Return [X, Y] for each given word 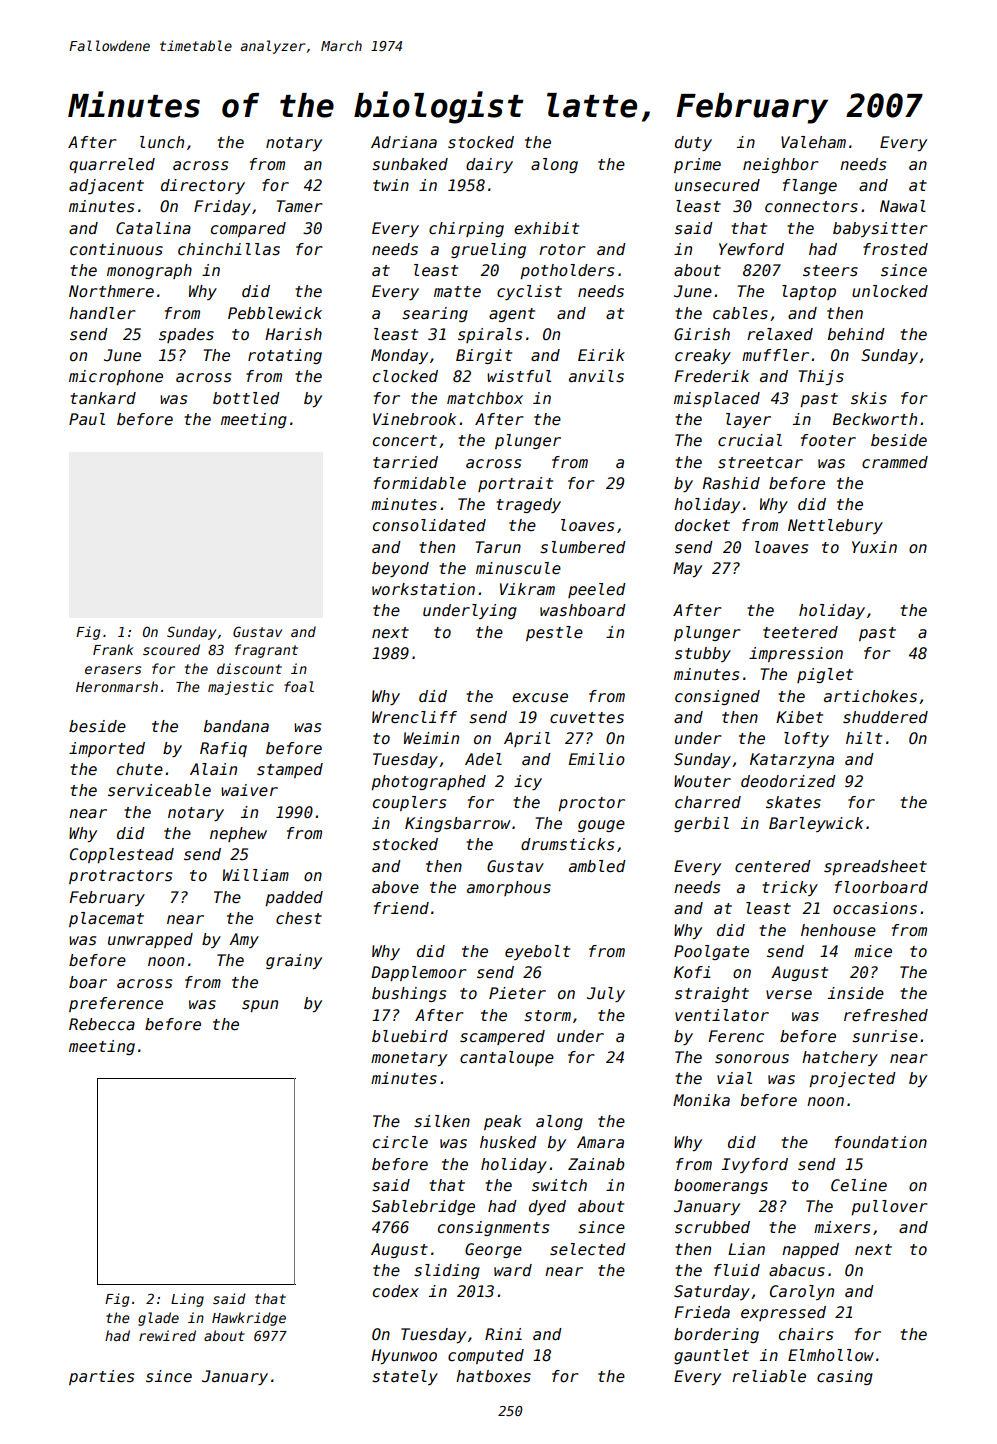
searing [435, 314]
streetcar [760, 463]
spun [260, 1006]
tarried [405, 462]
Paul [87, 419]
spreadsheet [875, 867]
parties [101, 1377]
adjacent [106, 186]
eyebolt [537, 952]
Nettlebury [835, 526]
